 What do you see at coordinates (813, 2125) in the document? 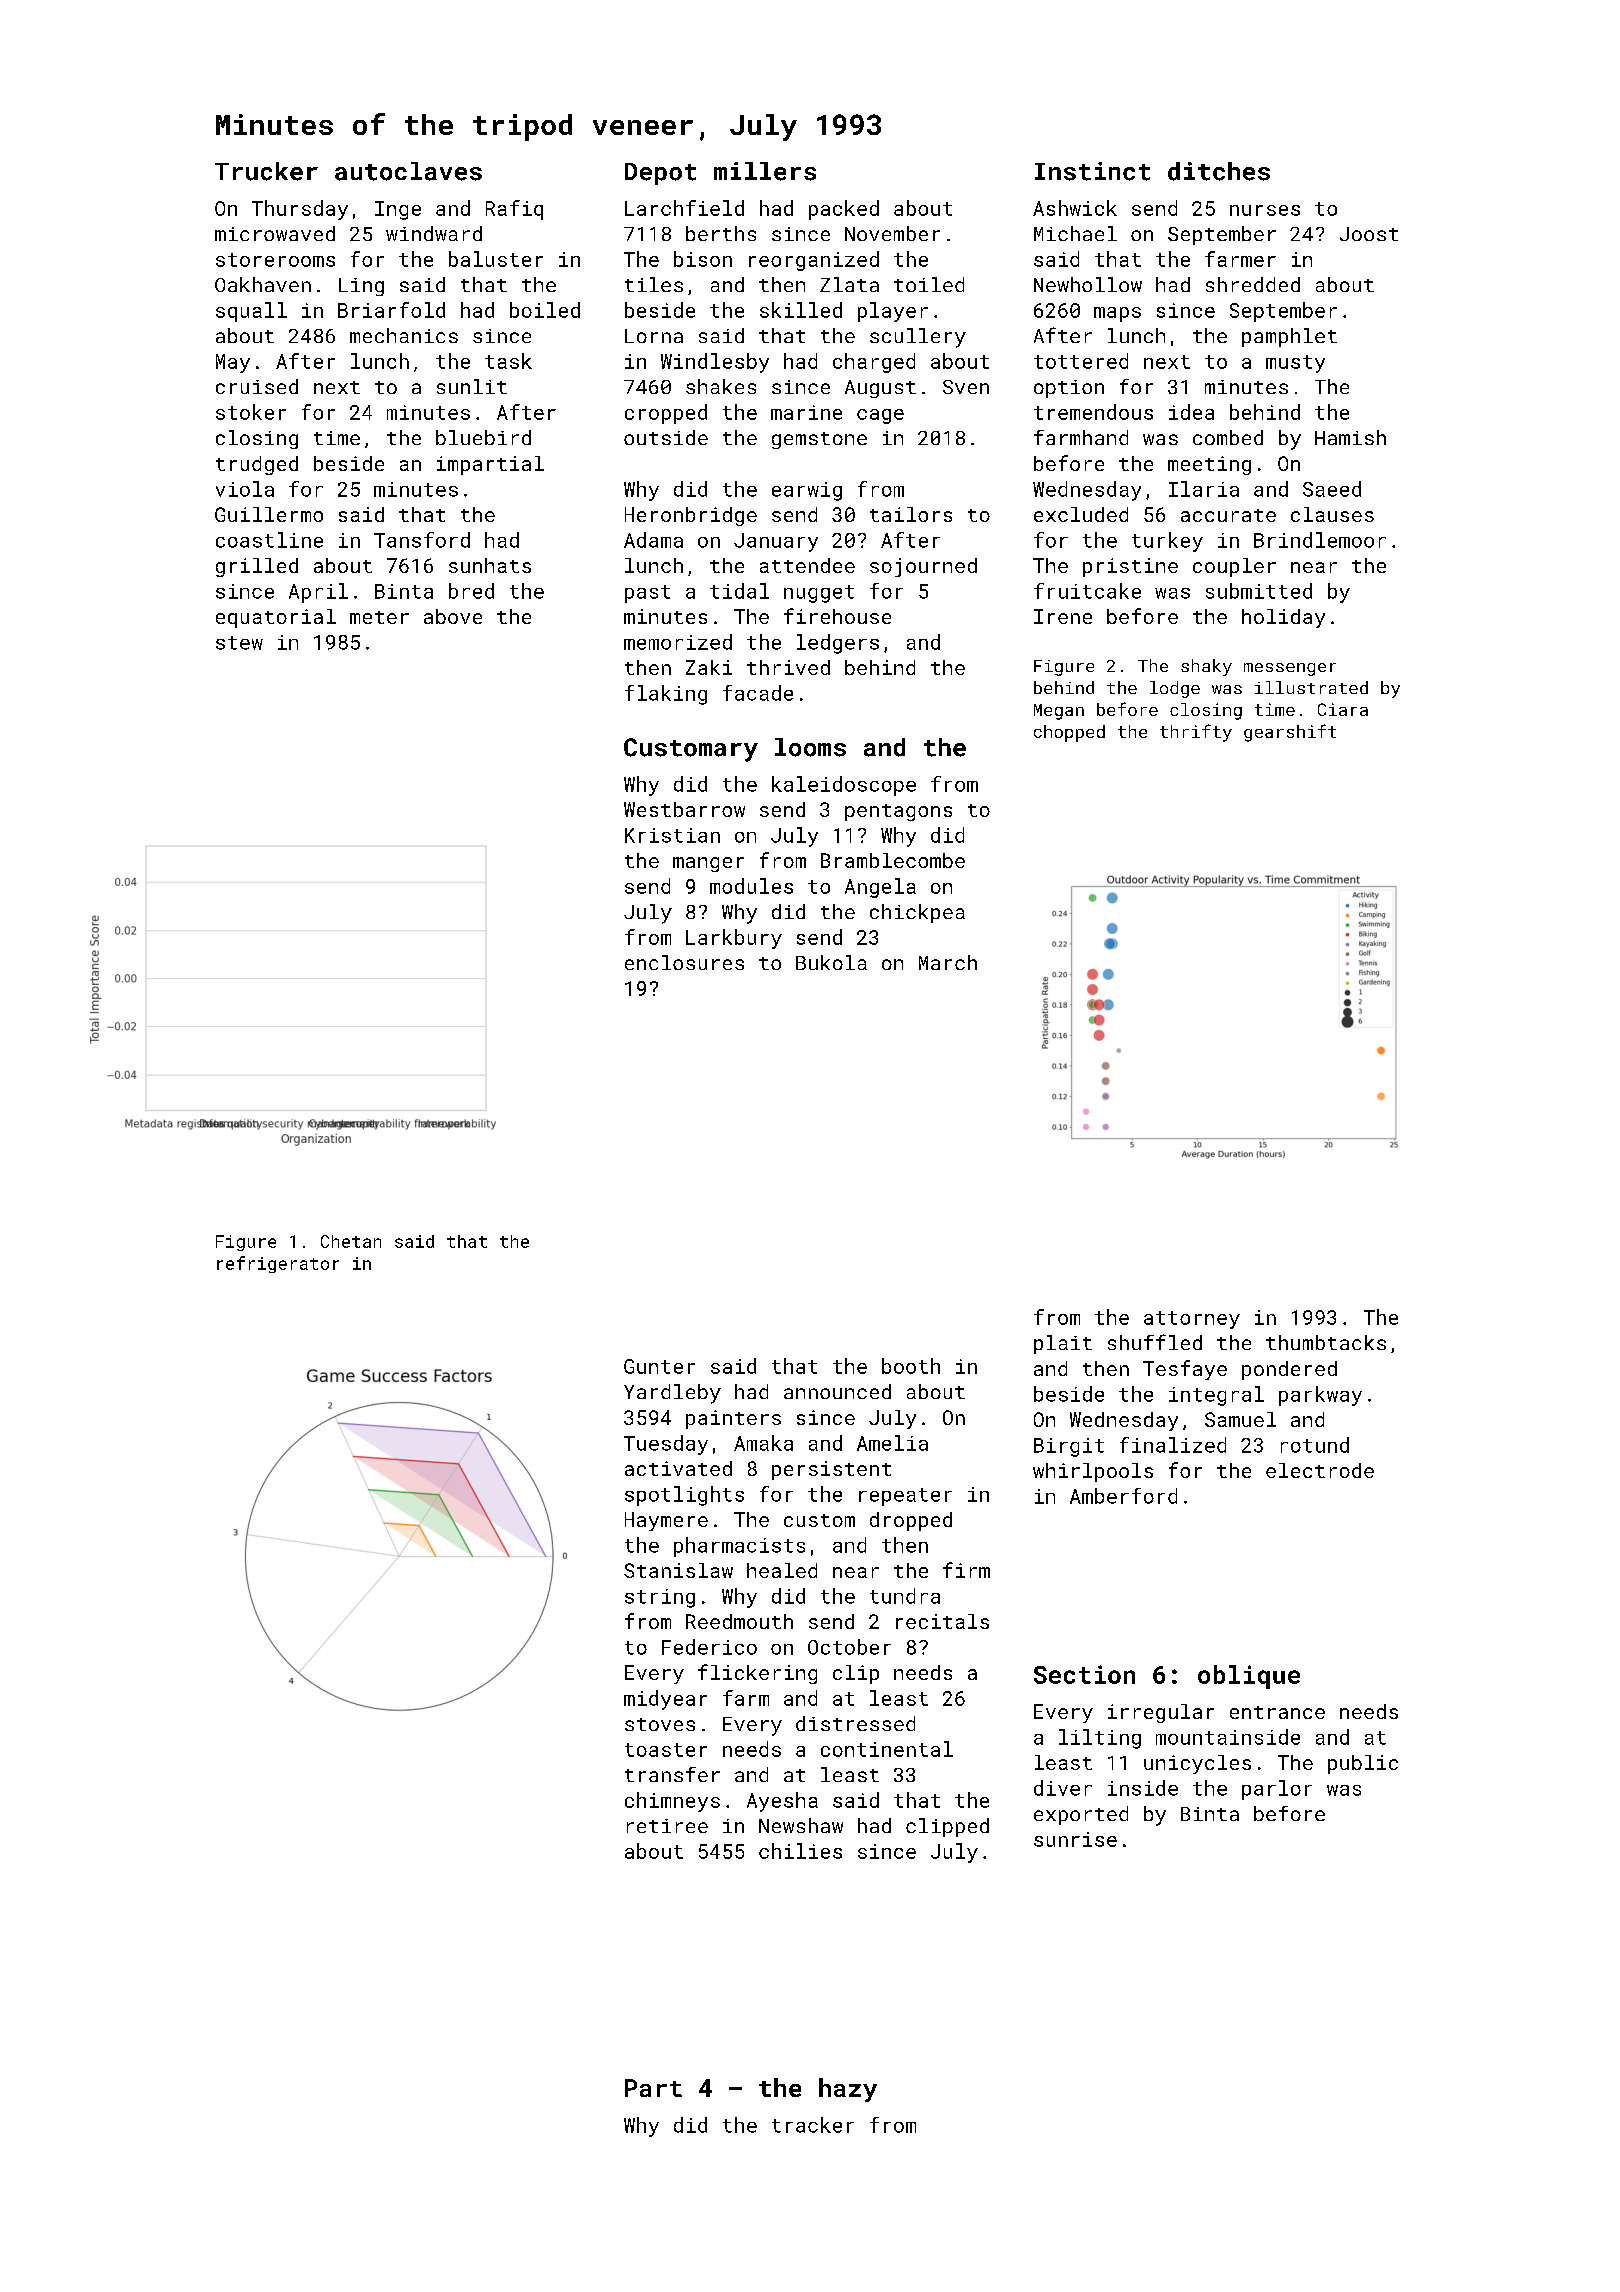
I see `tracker` at bounding box center [813, 2125].
